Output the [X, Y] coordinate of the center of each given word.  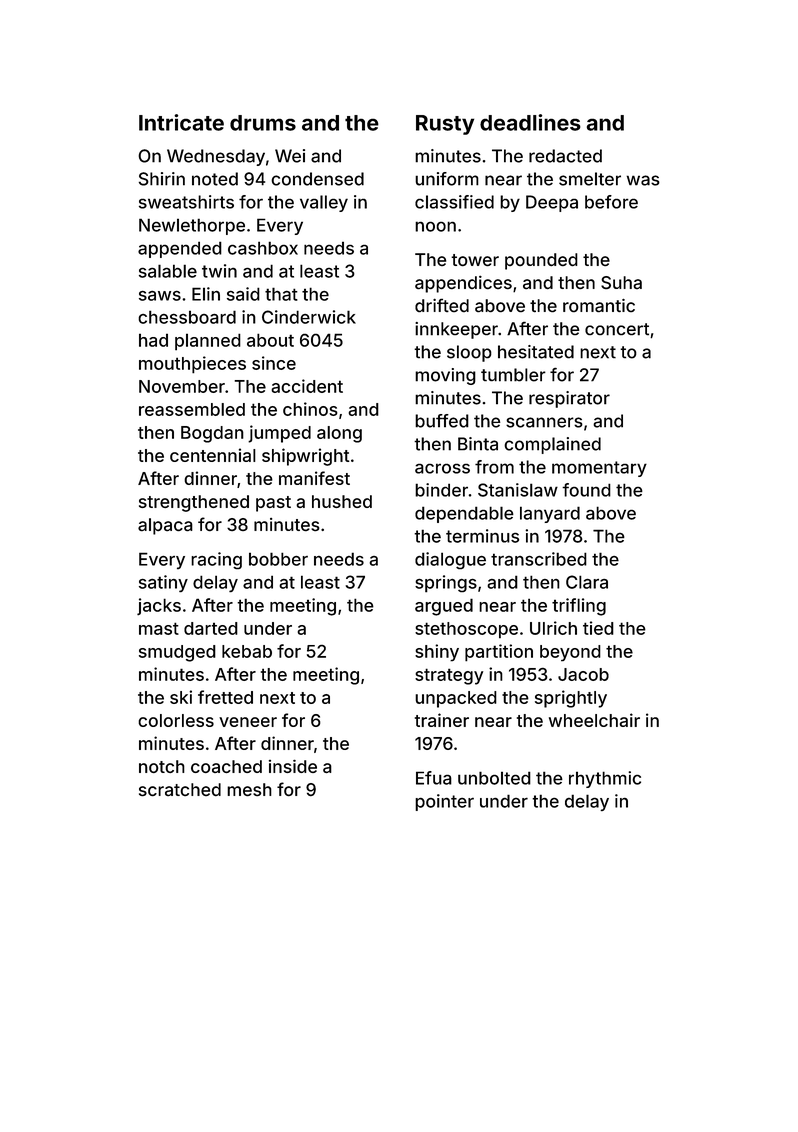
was [643, 180]
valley [324, 203]
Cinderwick [309, 317]
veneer [248, 722]
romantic [599, 305]
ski [181, 697]
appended [180, 249]
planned [208, 342]
